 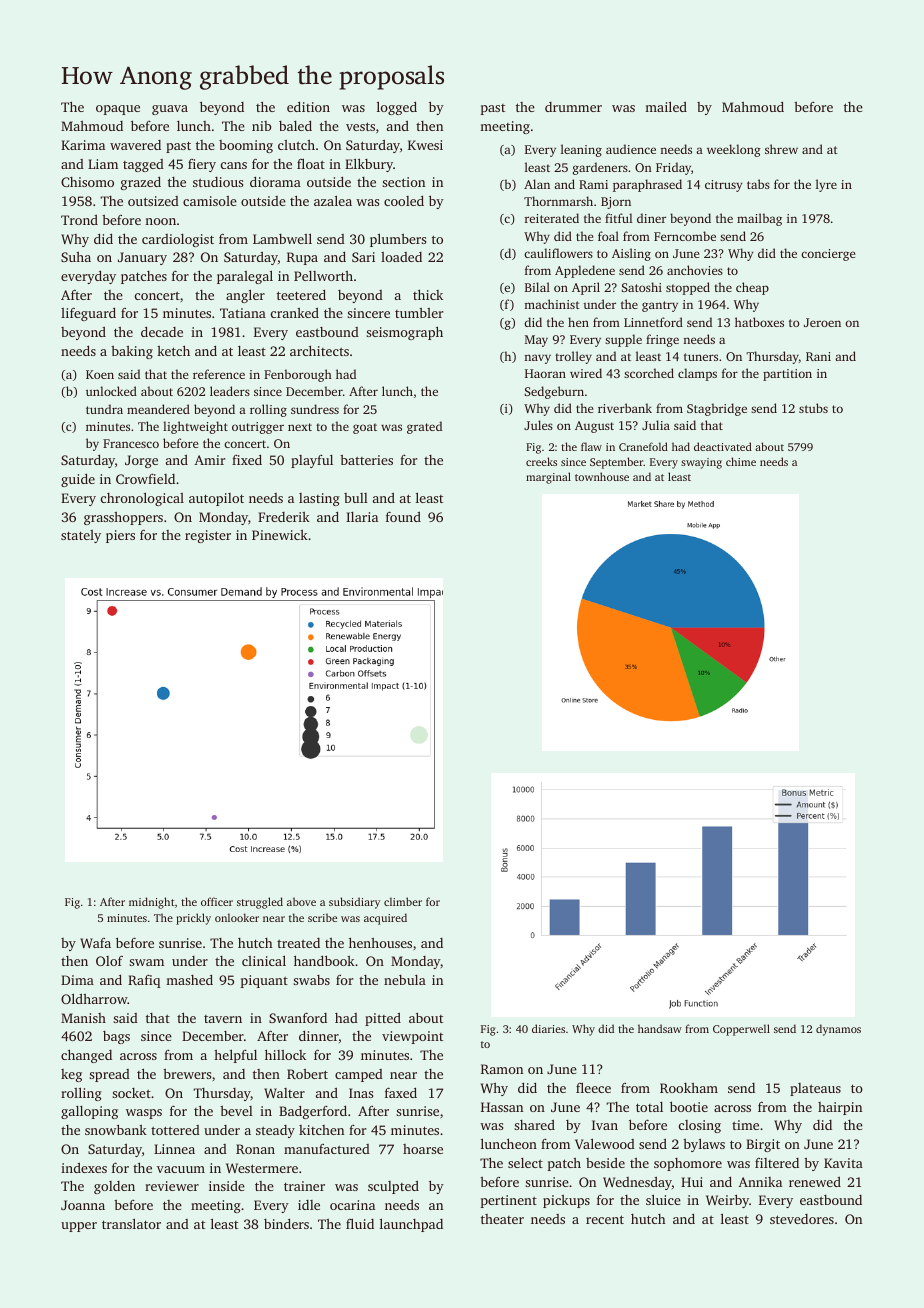 I want to click on reviewer, so click(x=172, y=1186).
